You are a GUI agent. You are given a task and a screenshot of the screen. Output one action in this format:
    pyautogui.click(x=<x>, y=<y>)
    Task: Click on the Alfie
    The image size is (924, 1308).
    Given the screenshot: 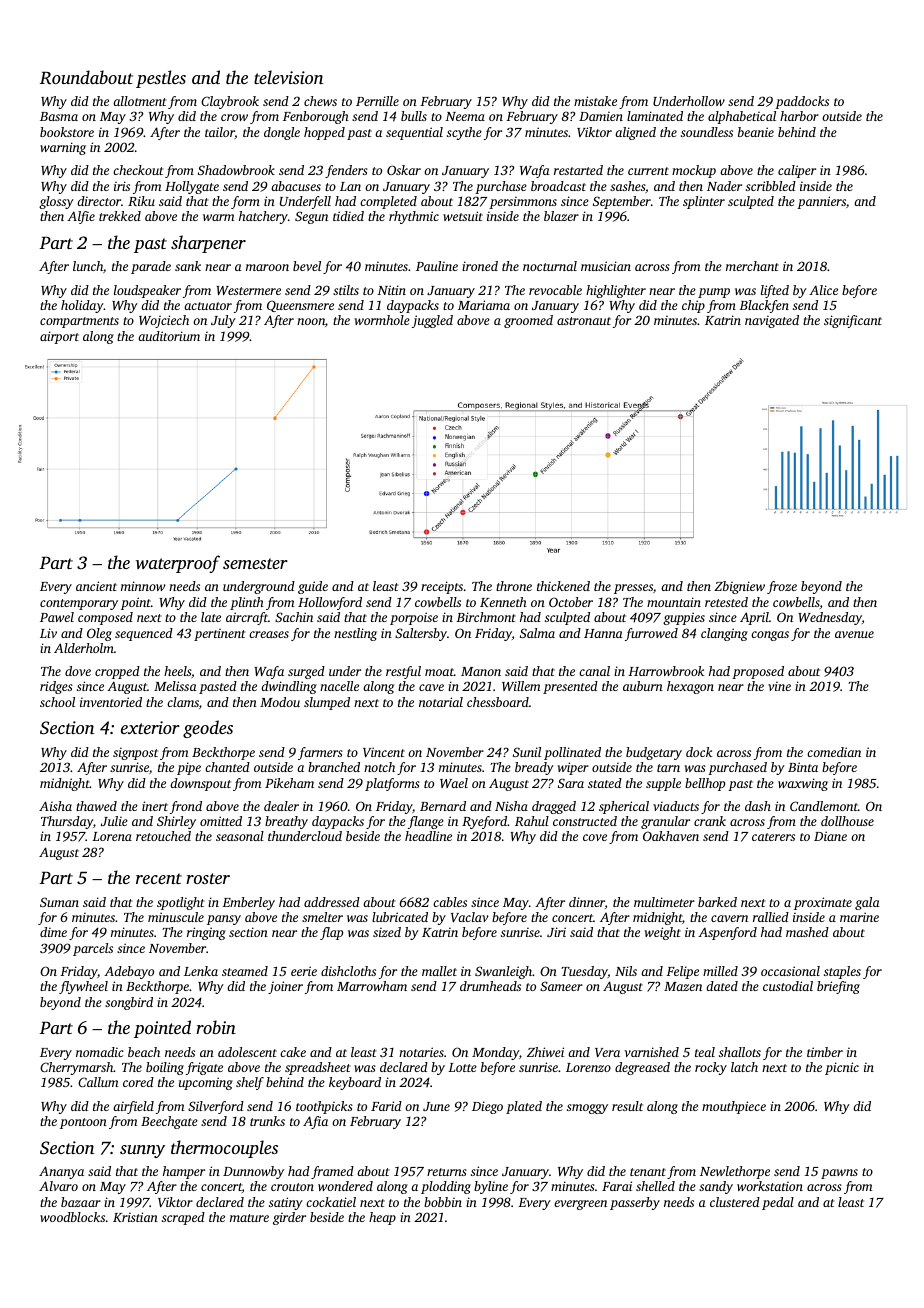 What is the action you would take?
    pyautogui.click(x=81, y=217)
